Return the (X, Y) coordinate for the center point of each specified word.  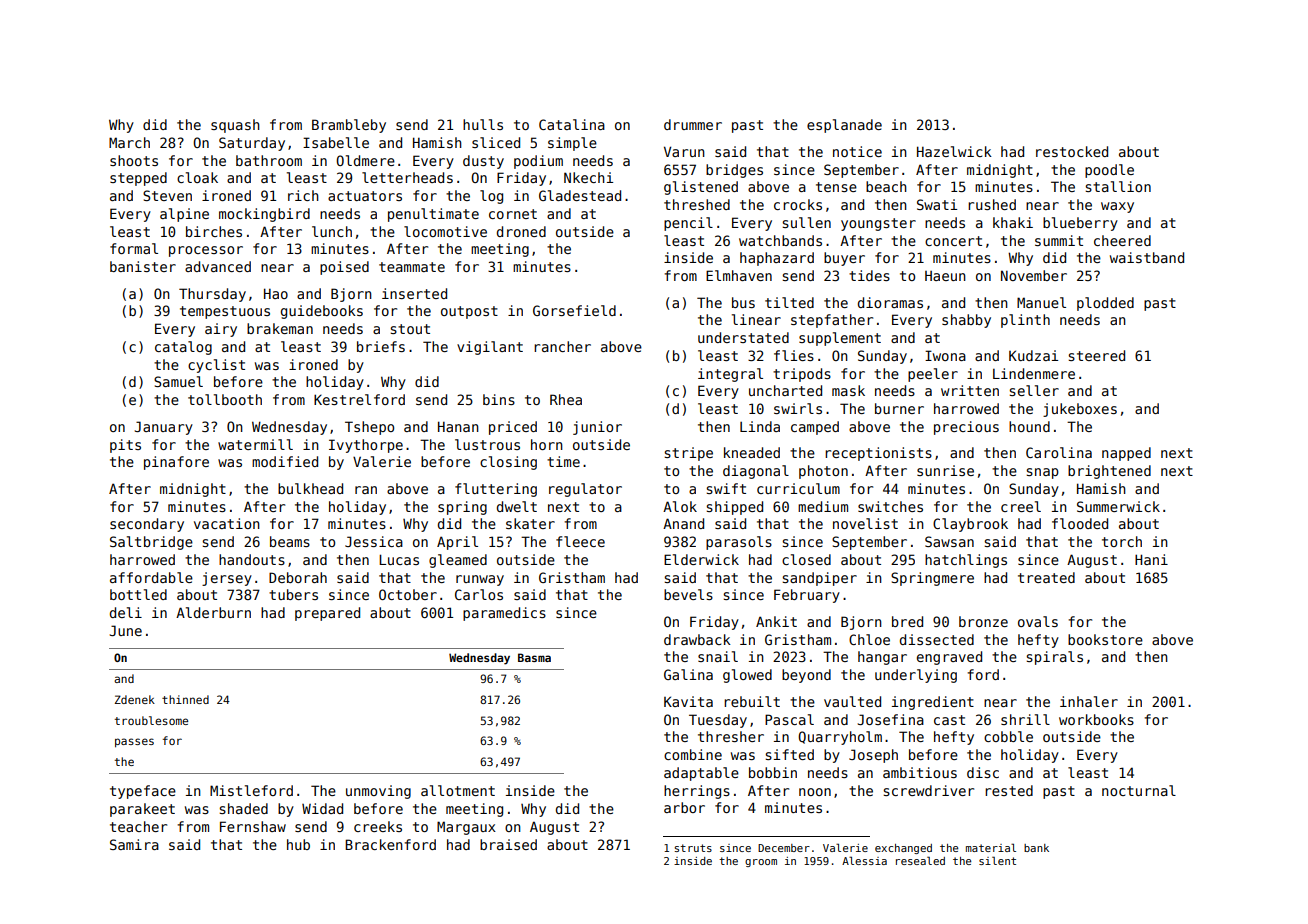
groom (761, 863)
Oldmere (365, 160)
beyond (806, 676)
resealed (920, 860)
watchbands (780, 240)
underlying (916, 676)
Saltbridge (151, 543)
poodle (1109, 171)
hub (298, 844)
